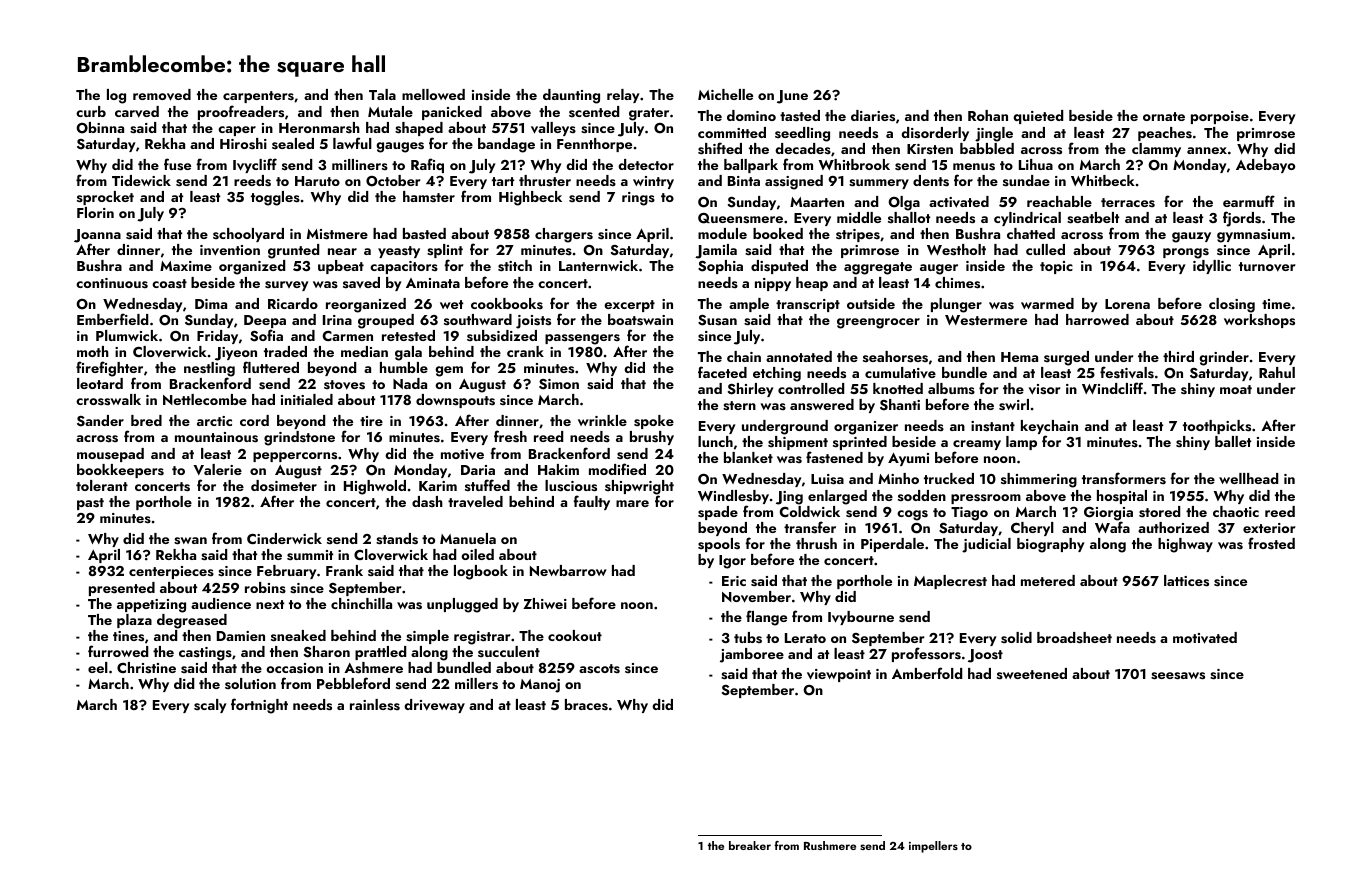  Describe the element at coordinates (112, 283) in the page. I see `continuous` at that location.
